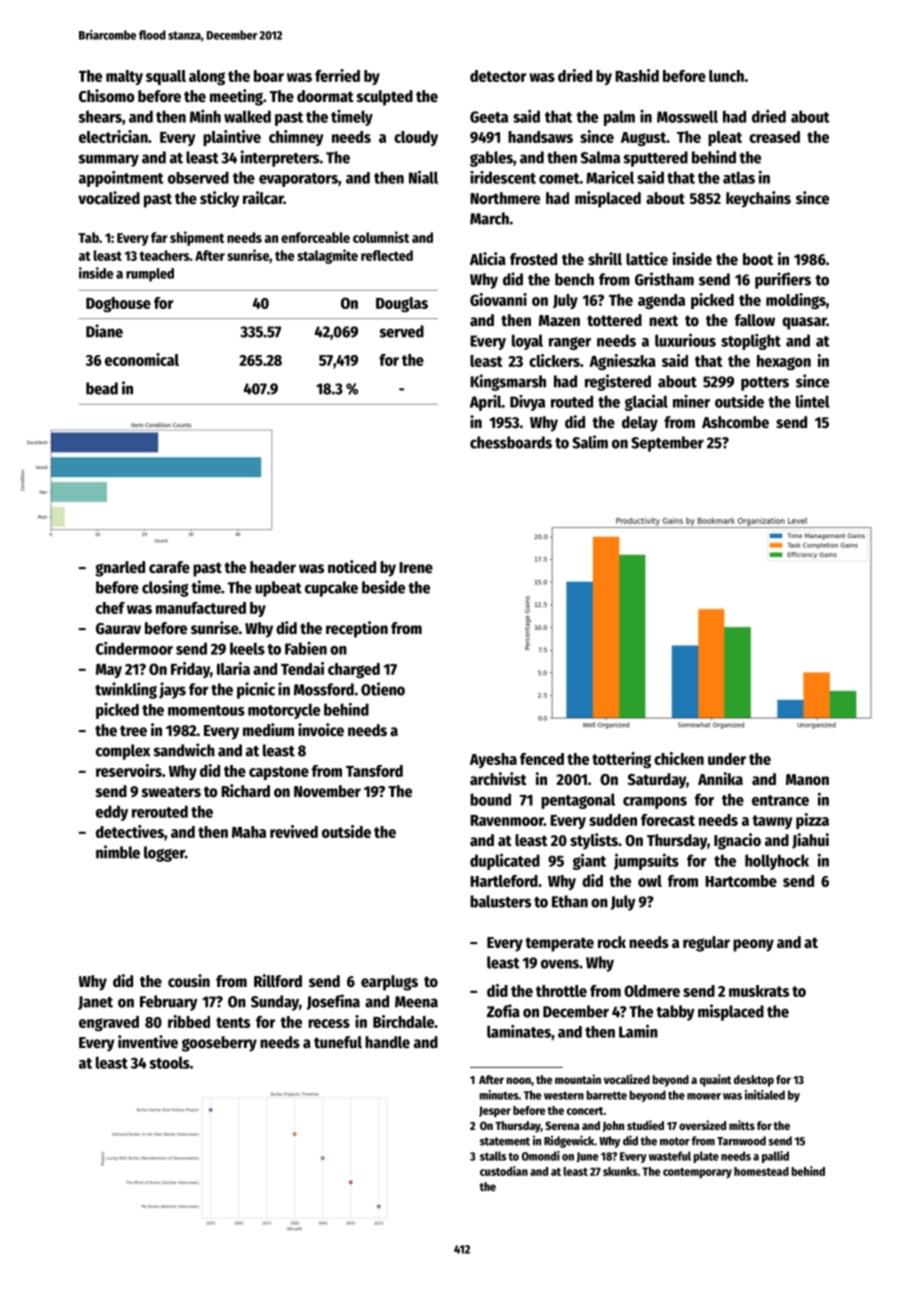 This image has height=1316, width=908. Describe the element at coordinates (646, 861) in the image. I see `jumpsuits` at that location.
